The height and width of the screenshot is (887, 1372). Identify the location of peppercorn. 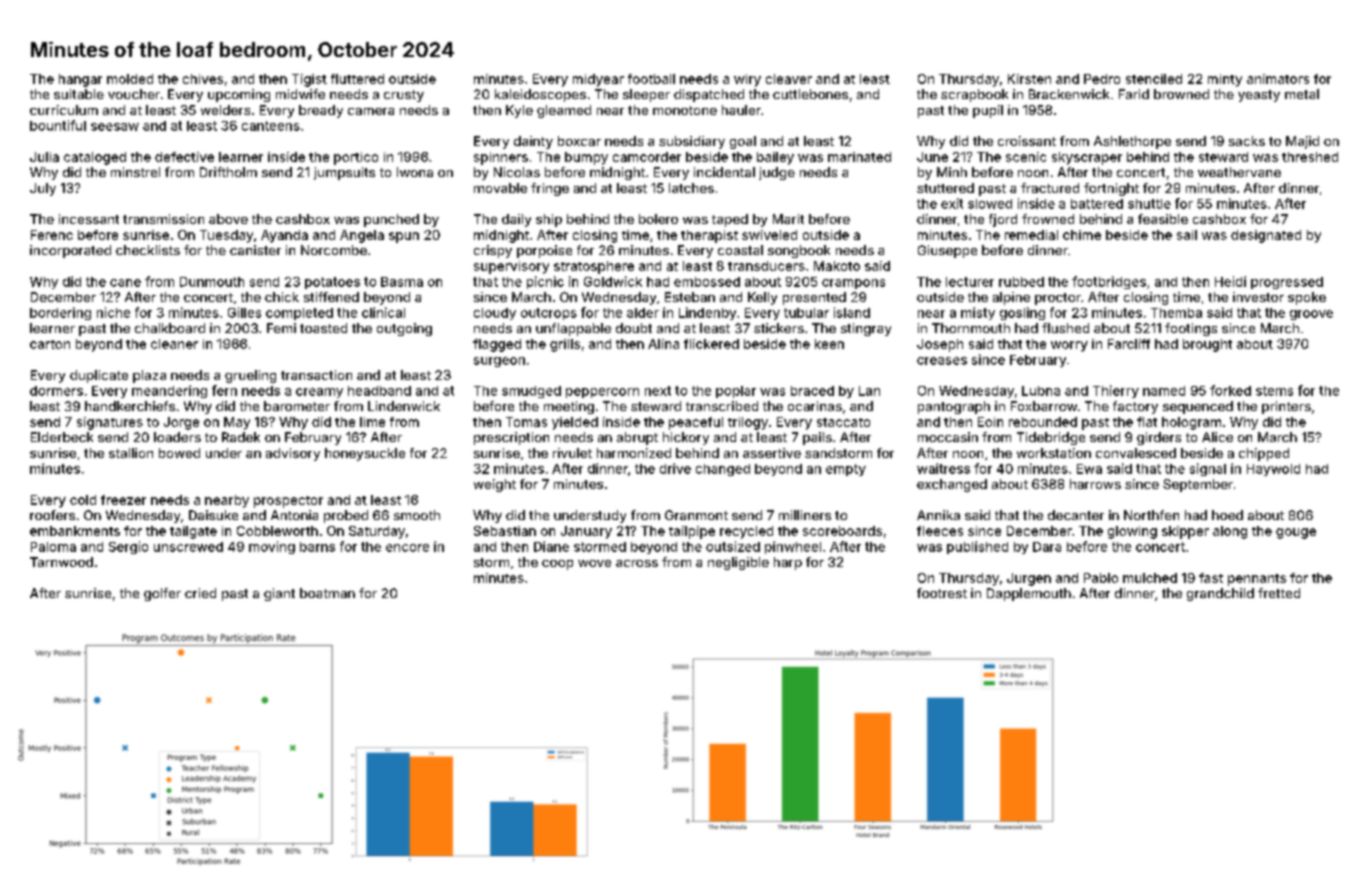
(602, 393).
